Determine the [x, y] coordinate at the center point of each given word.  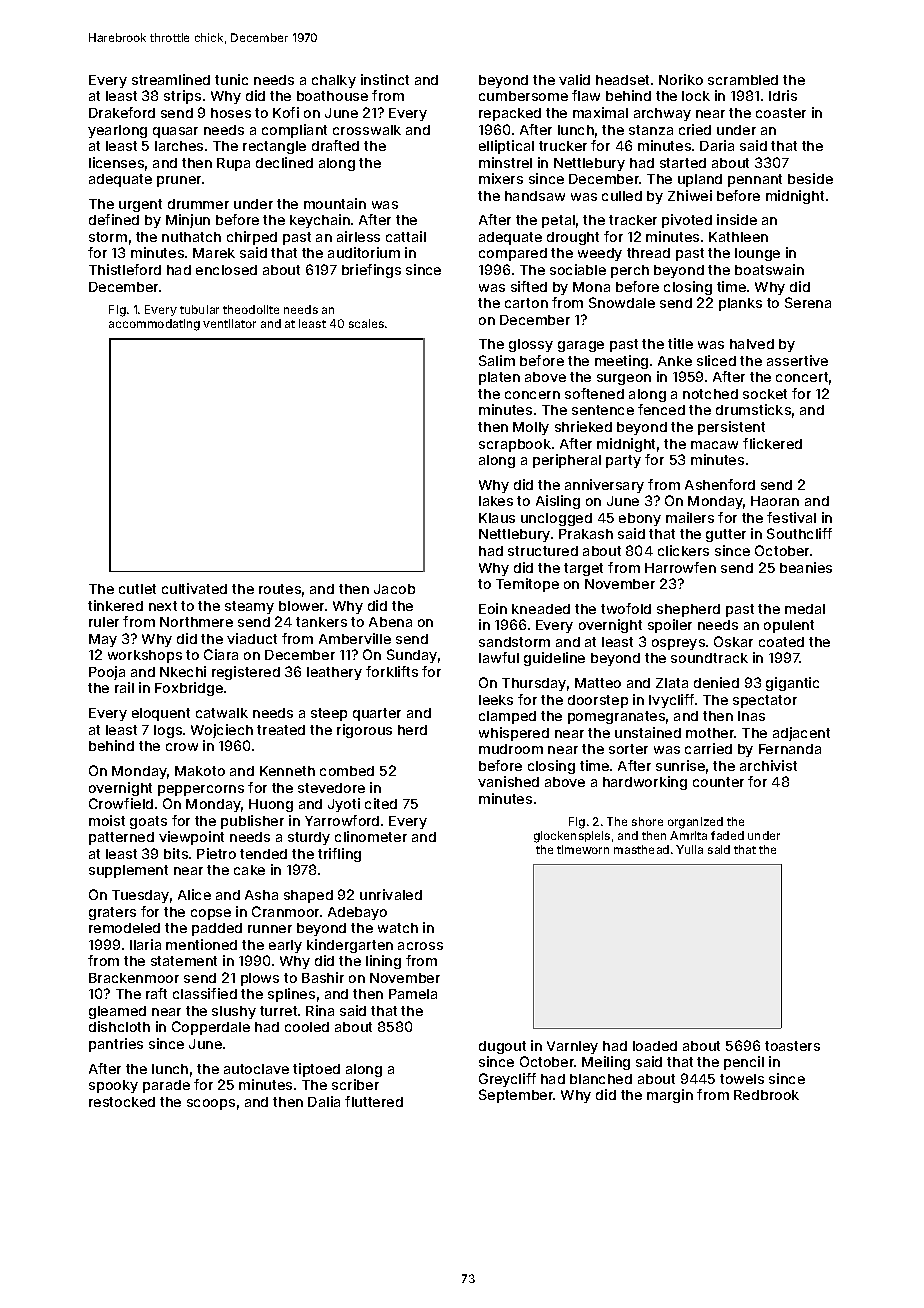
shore [647, 821]
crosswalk [367, 130]
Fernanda [790, 749]
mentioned [201, 944]
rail [124, 687]
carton [526, 303]
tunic [231, 79]
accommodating [154, 325]
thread [648, 253]
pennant [755, 180]
